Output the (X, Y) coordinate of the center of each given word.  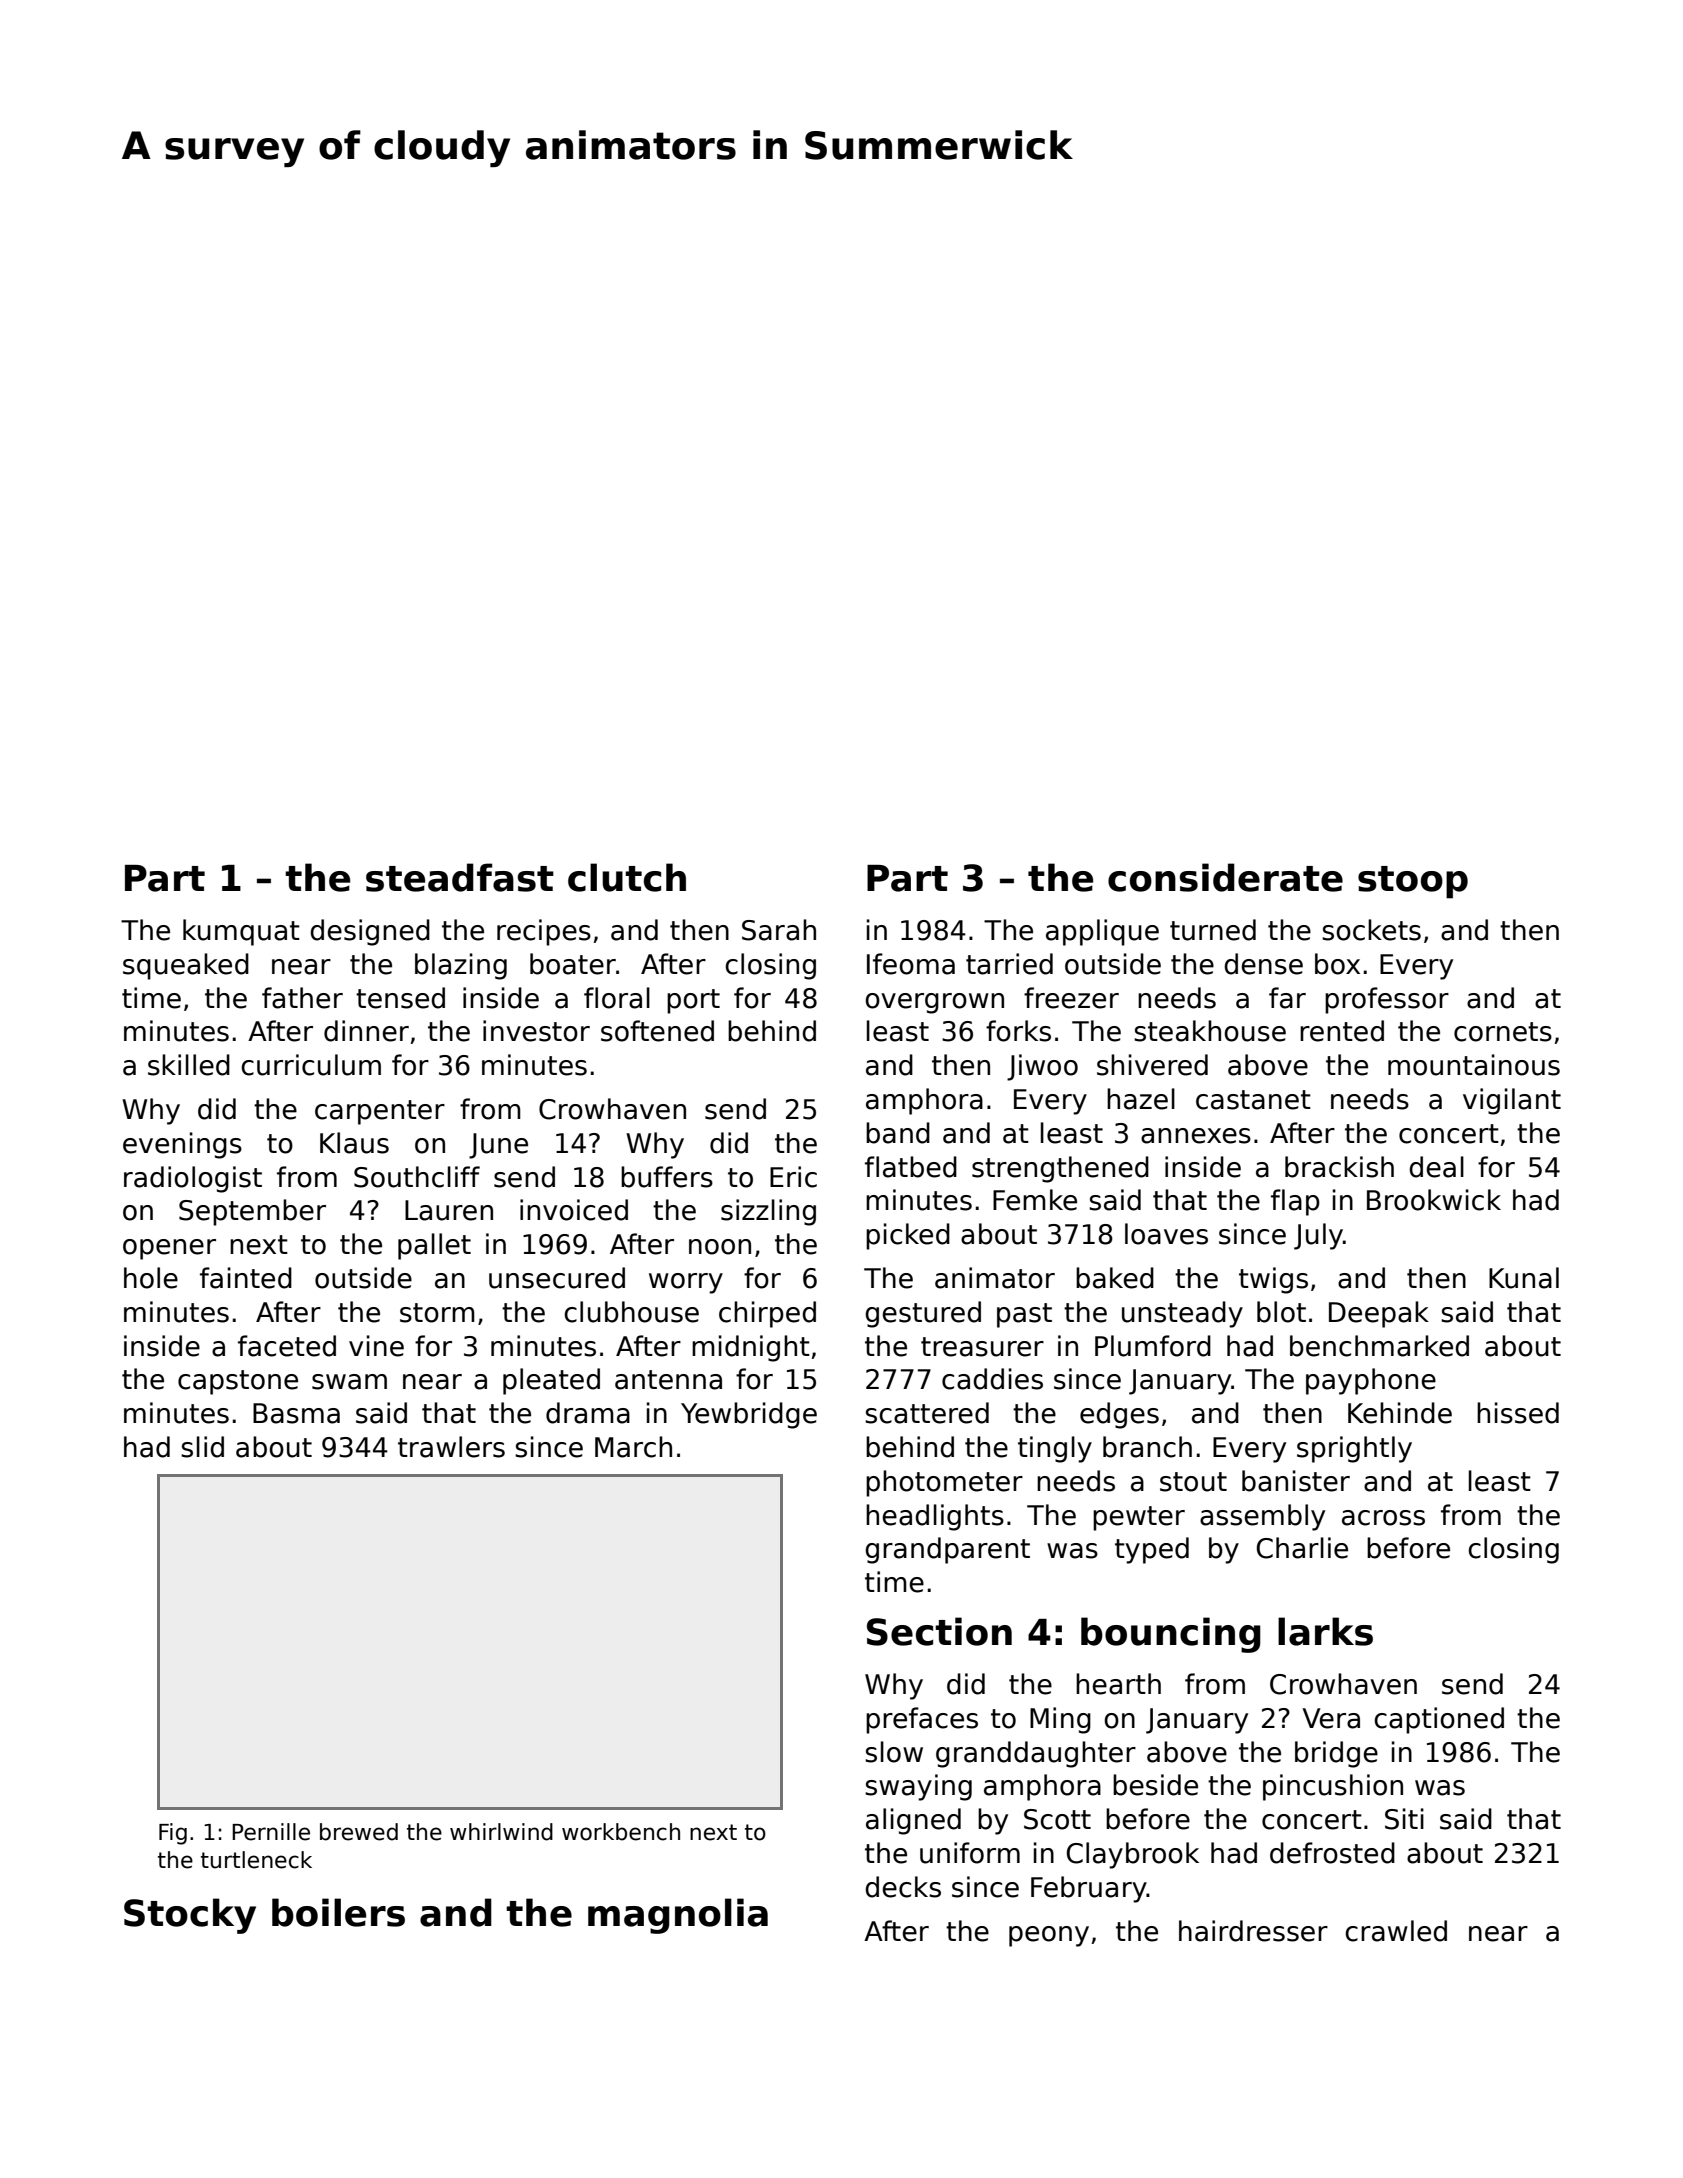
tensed (400, 998)
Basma (296, 1413)
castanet (1253, 1100)
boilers (338, 1912)
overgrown (934, 1003)
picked (908, 1236)
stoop (1413, 882)
